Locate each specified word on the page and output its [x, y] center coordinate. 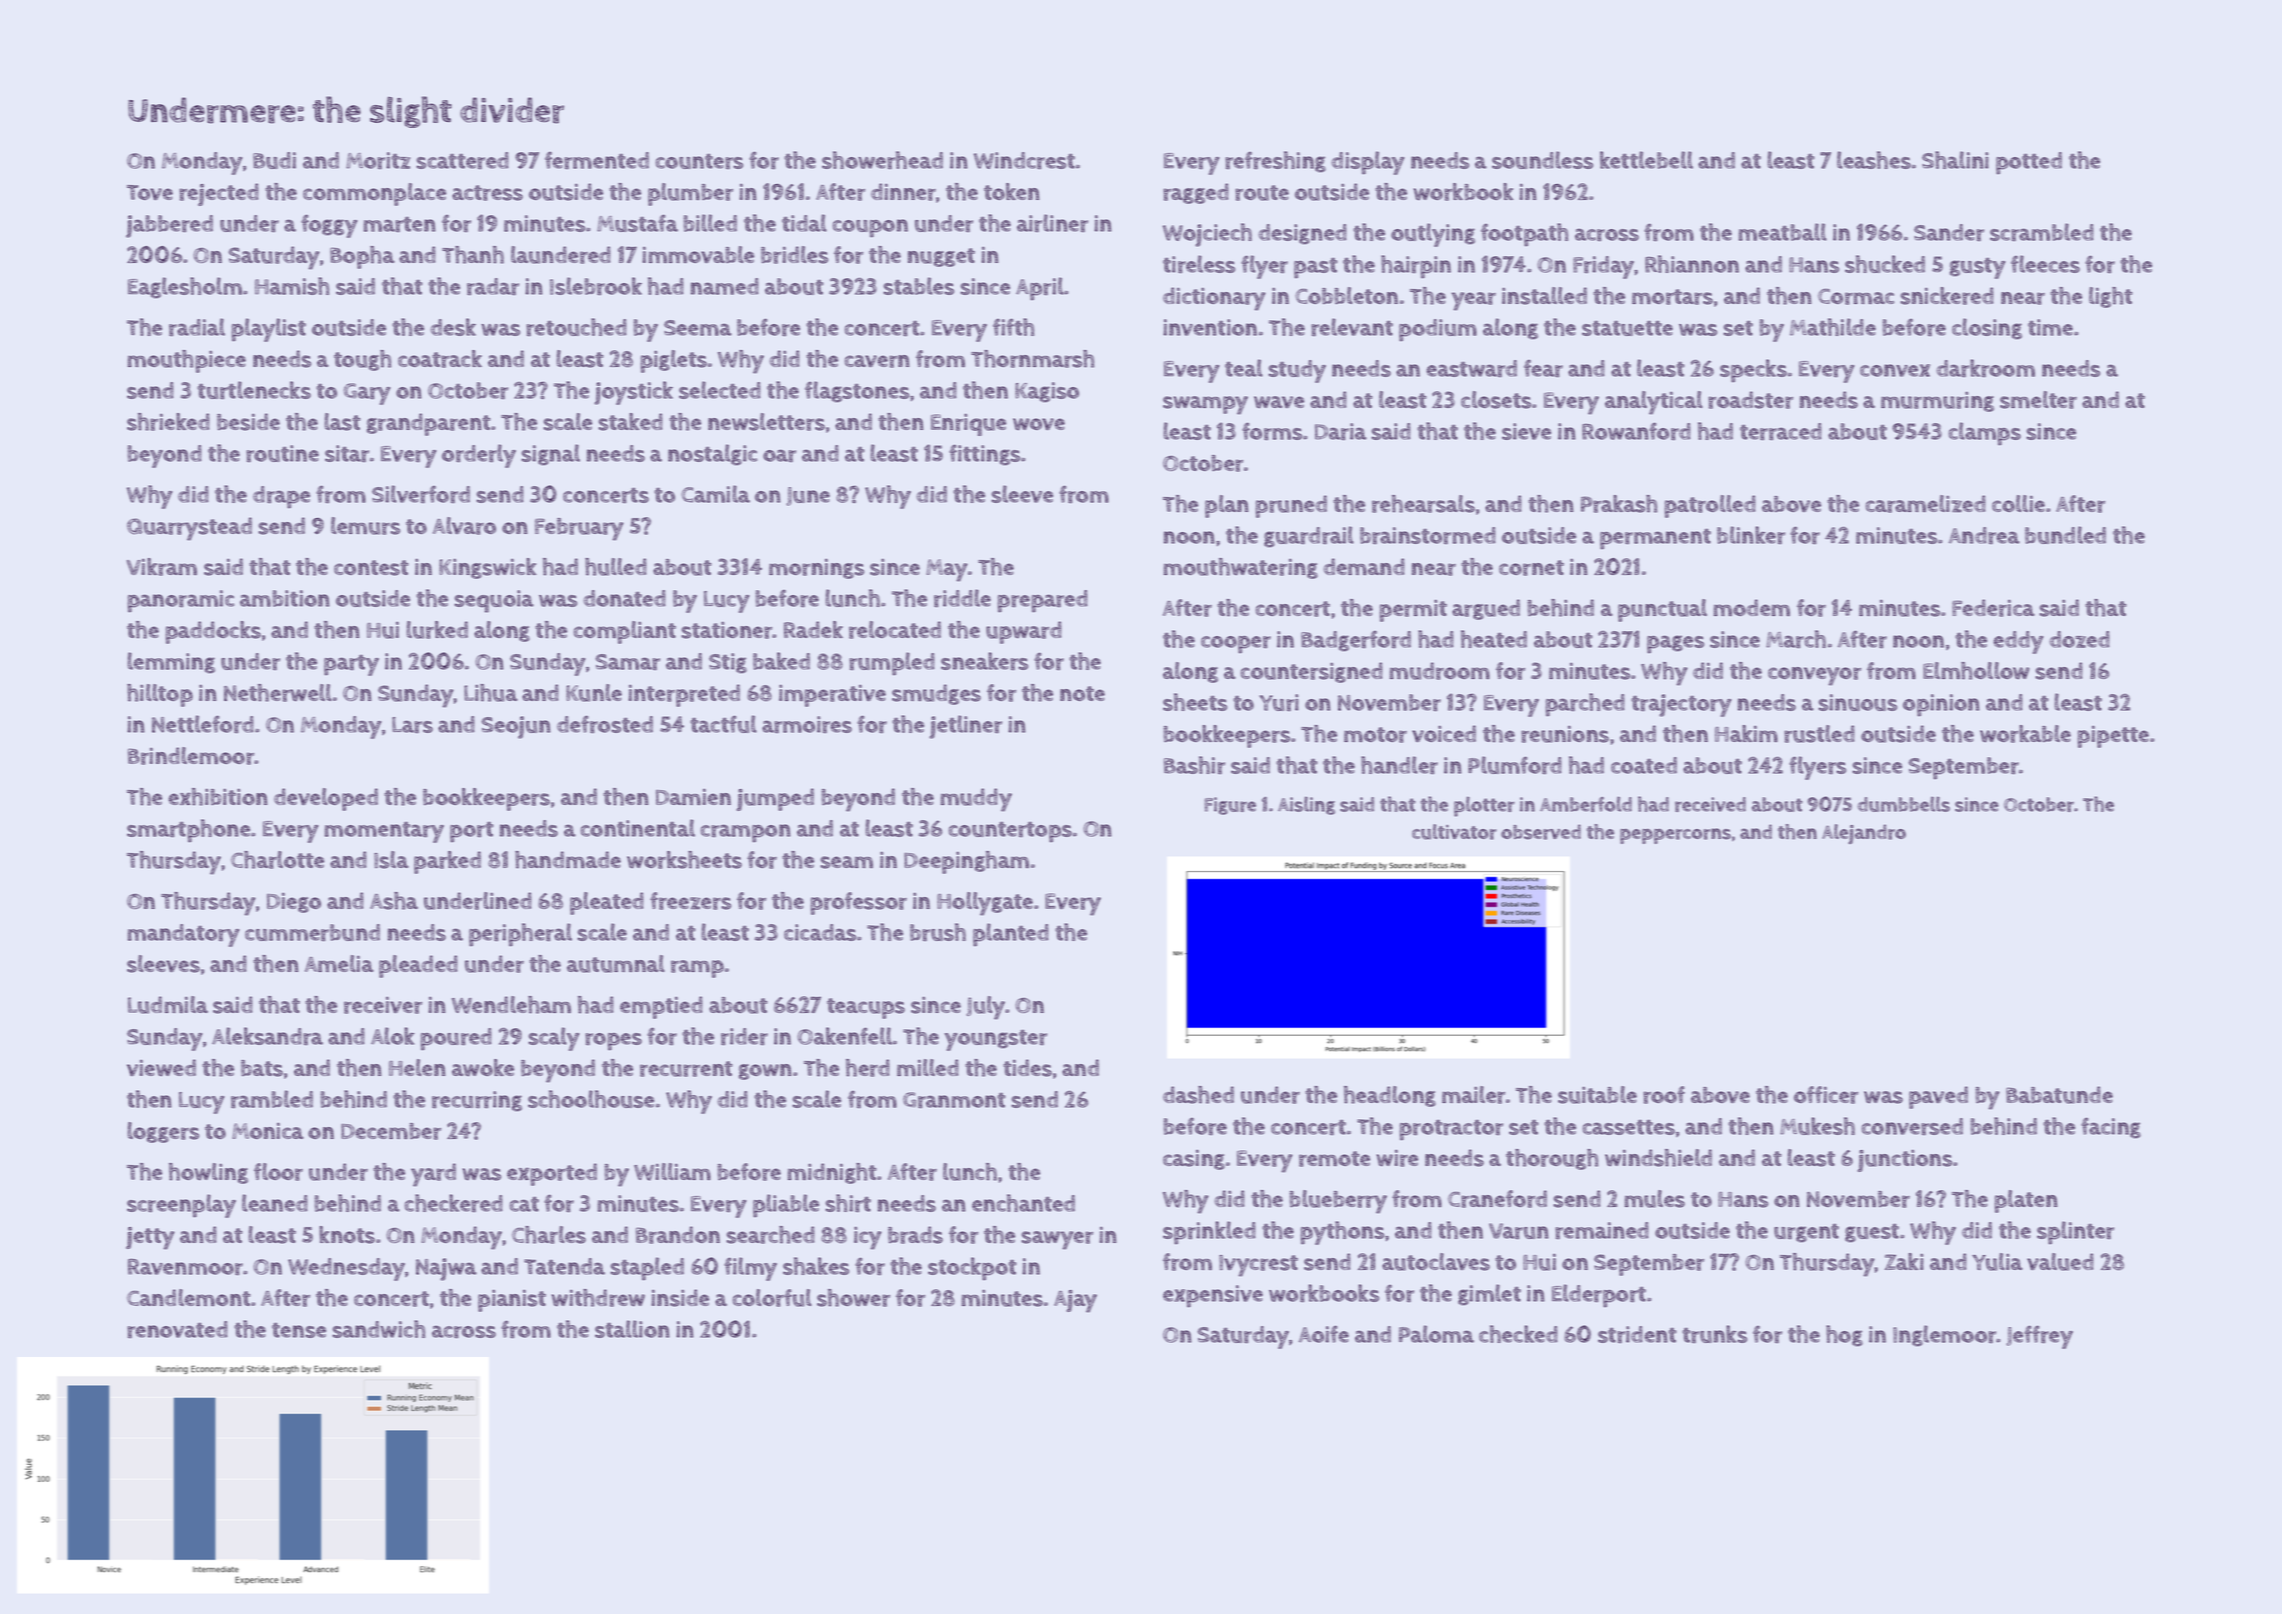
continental [637, 828]
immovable [698, 254]
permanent [1655, 539]
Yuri [1279, 702]
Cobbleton [1346, 295]
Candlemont [189, 1297]
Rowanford [1636, 431]
